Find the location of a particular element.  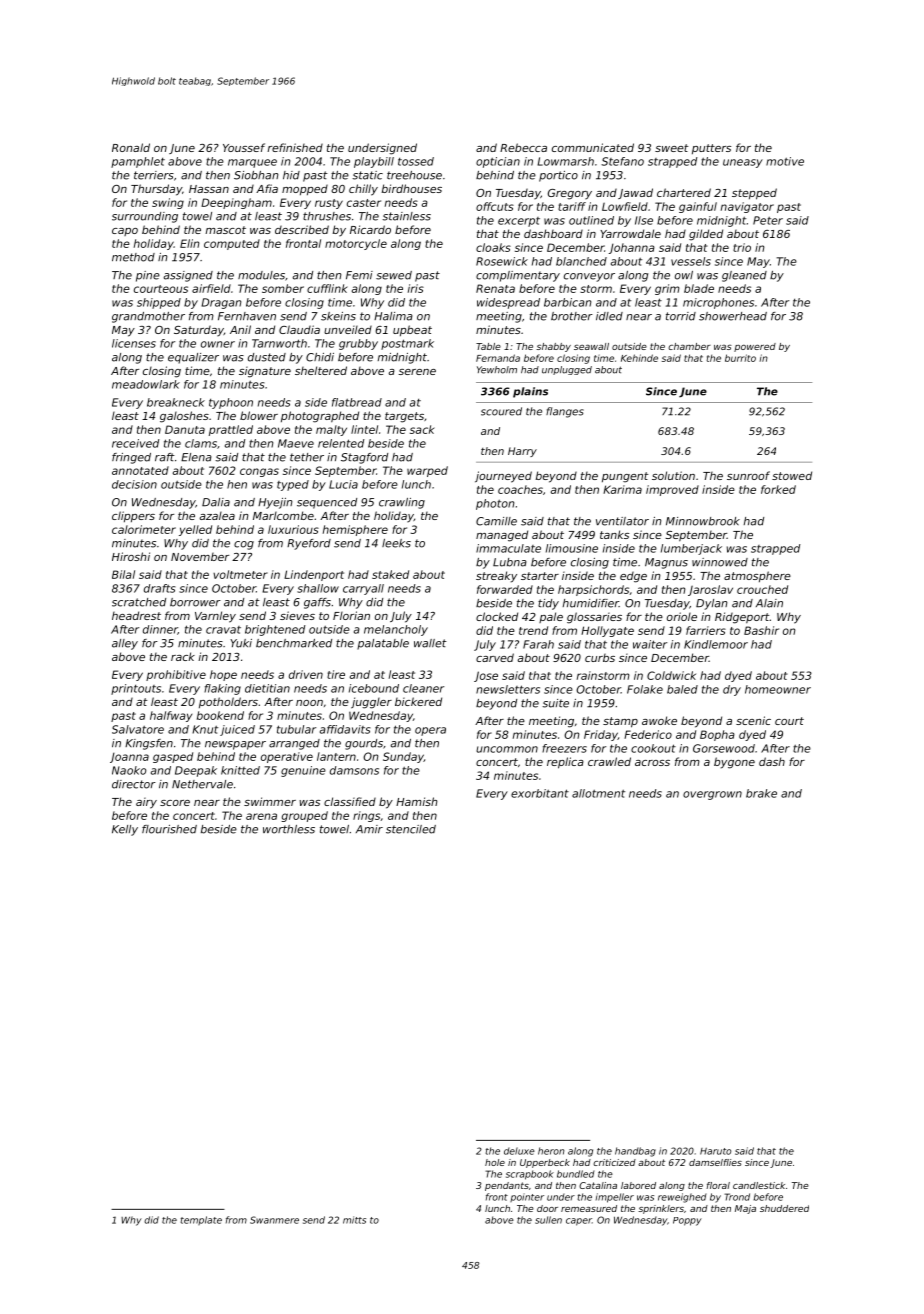

overgrown is located at coordinates (712, 795).
